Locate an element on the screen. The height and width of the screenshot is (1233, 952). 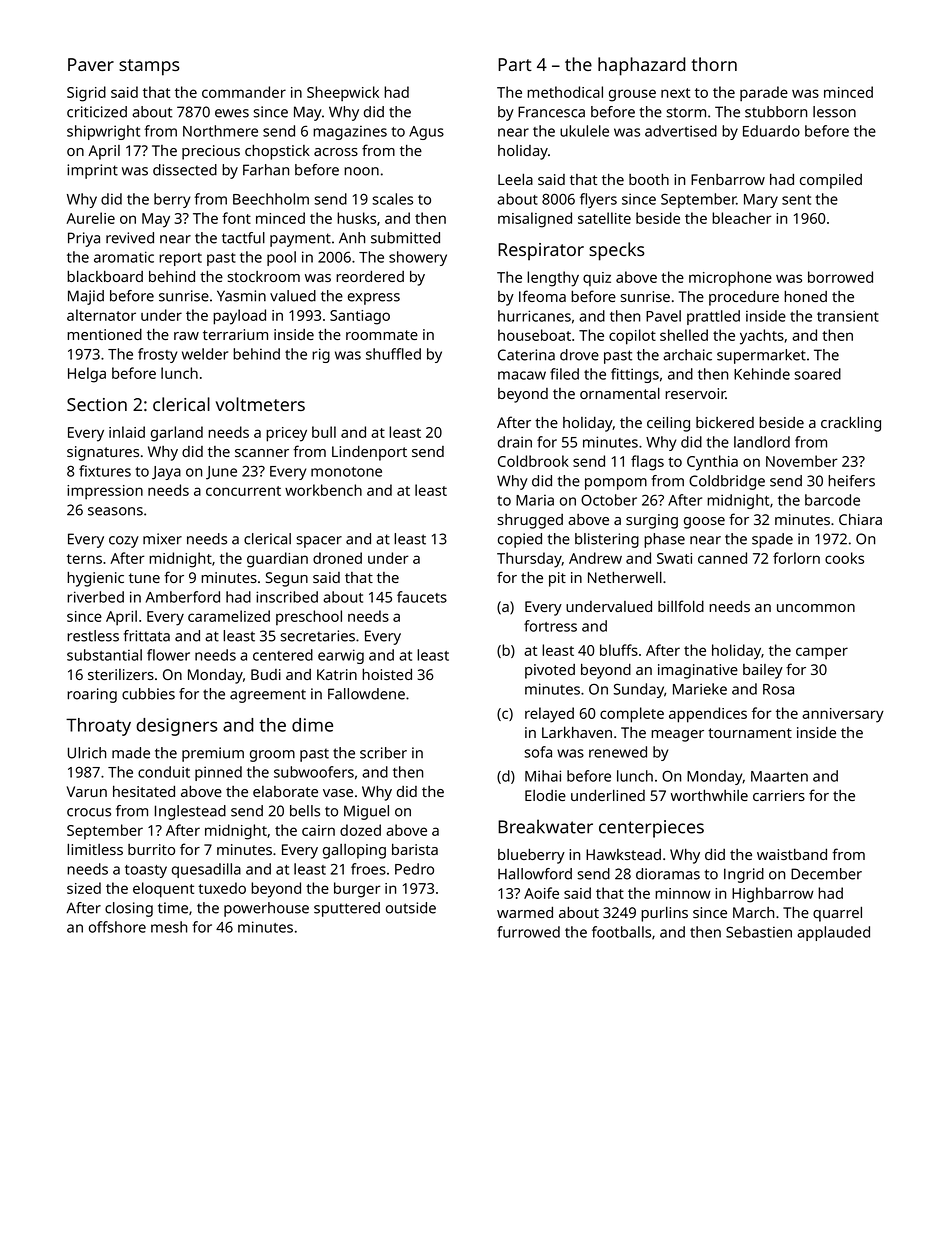
revived is located at coordinates (130, 238).
